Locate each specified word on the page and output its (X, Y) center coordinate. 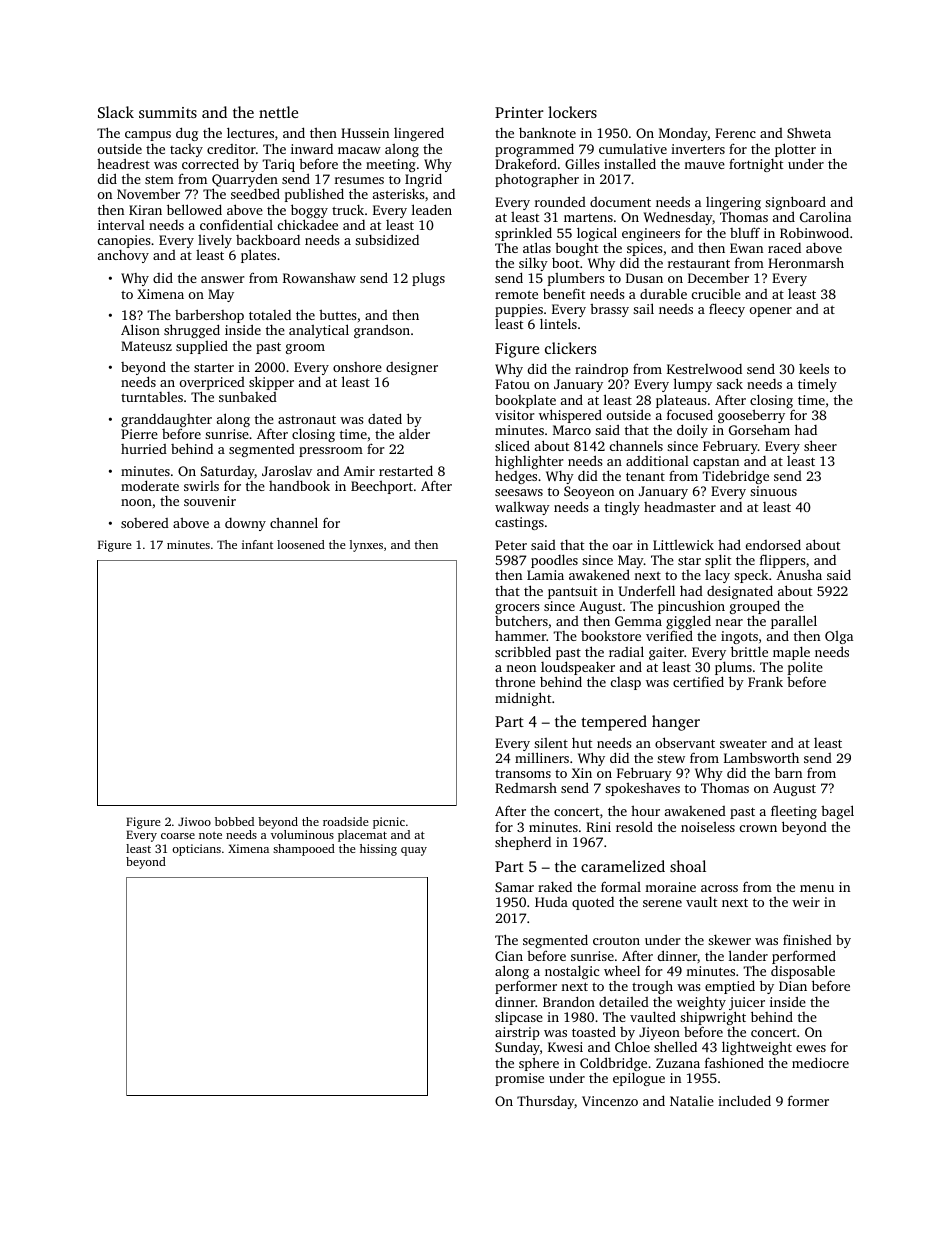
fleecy (727, 310)
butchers (521, 621)
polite (805, 669)
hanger (676, 723)
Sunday (517, 1048)
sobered (145, 523)
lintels (558, 323)
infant (257, 544)
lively (215, 241)
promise (519, 1079)
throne (515, 682)
